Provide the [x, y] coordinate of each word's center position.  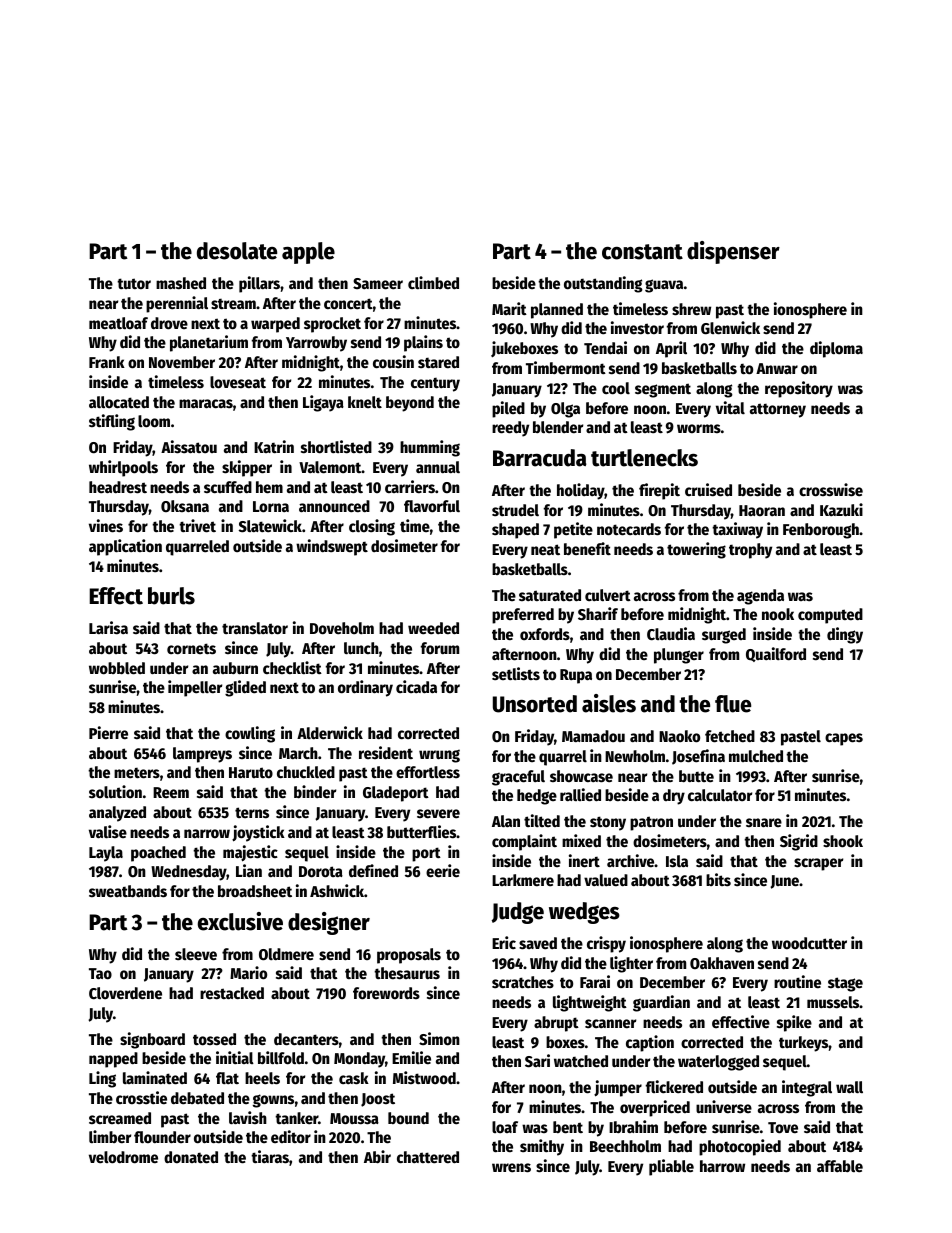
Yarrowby [316, 344]
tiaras [270, 1157]
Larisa [108, 628]
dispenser [733, 252]
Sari [537, 1061]
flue [733, 704]
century [435, 384]
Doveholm [342, 628]
